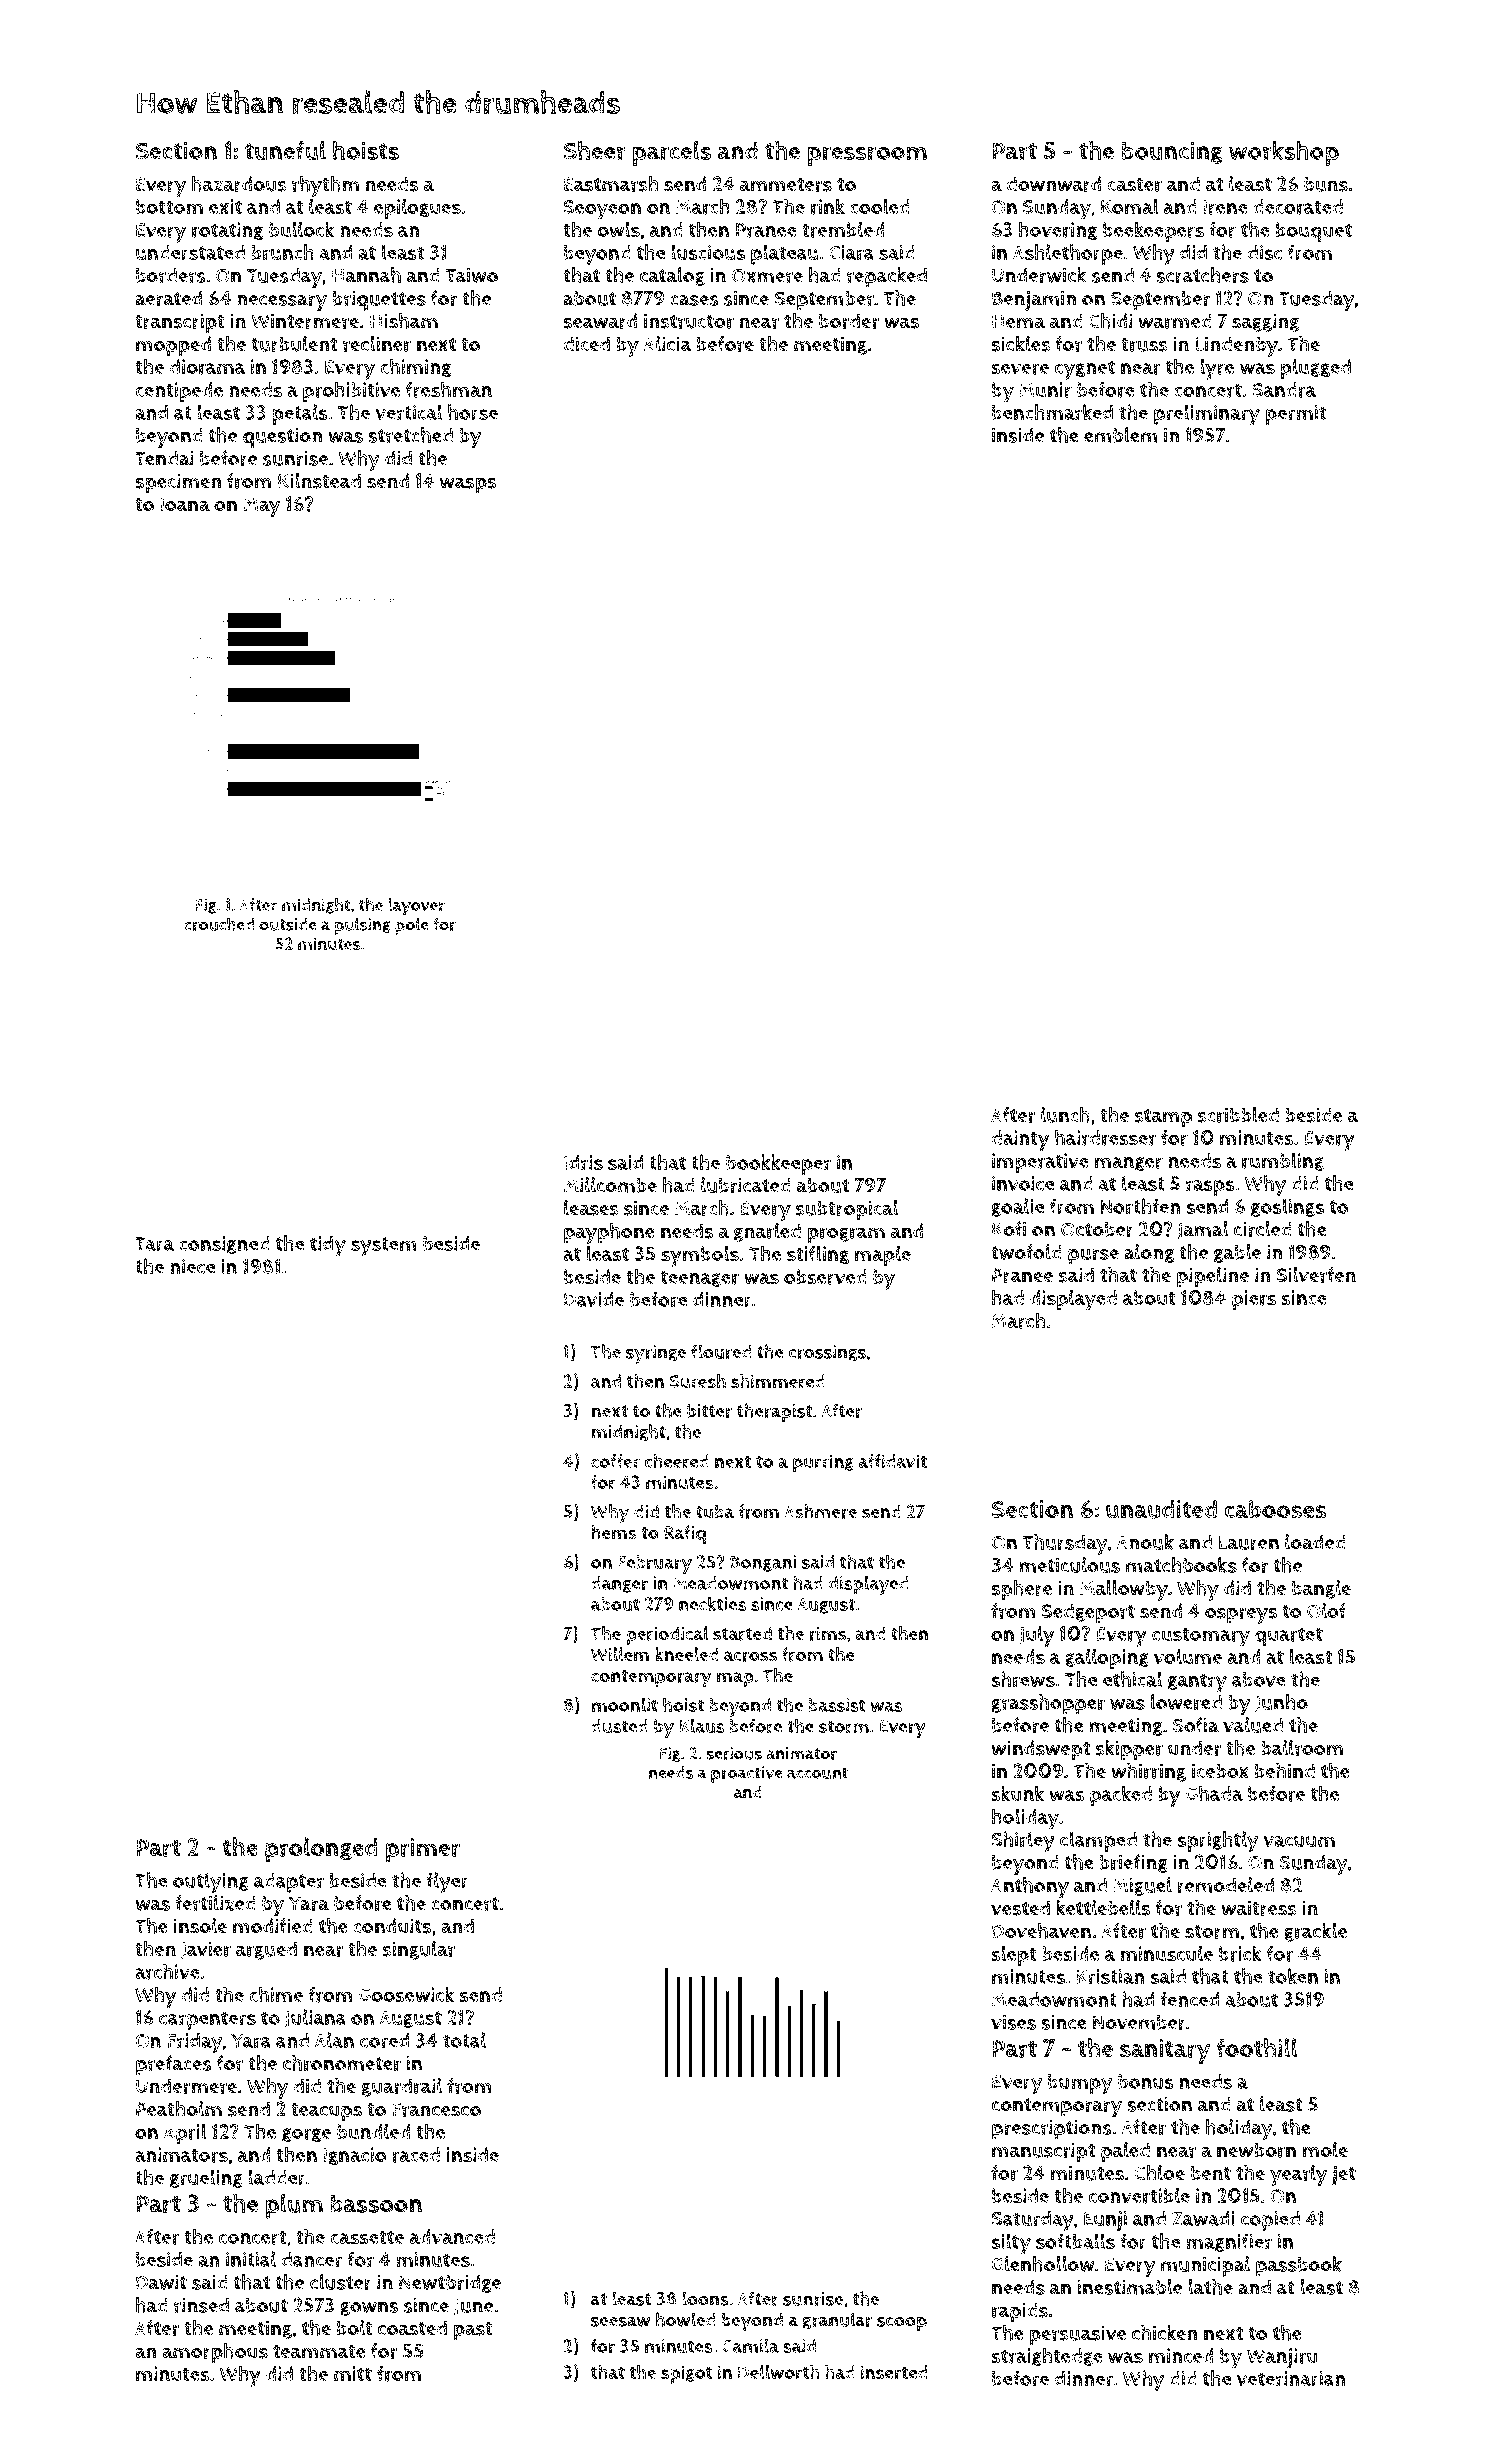  I want to click on turbulent, so click(294, 344).
